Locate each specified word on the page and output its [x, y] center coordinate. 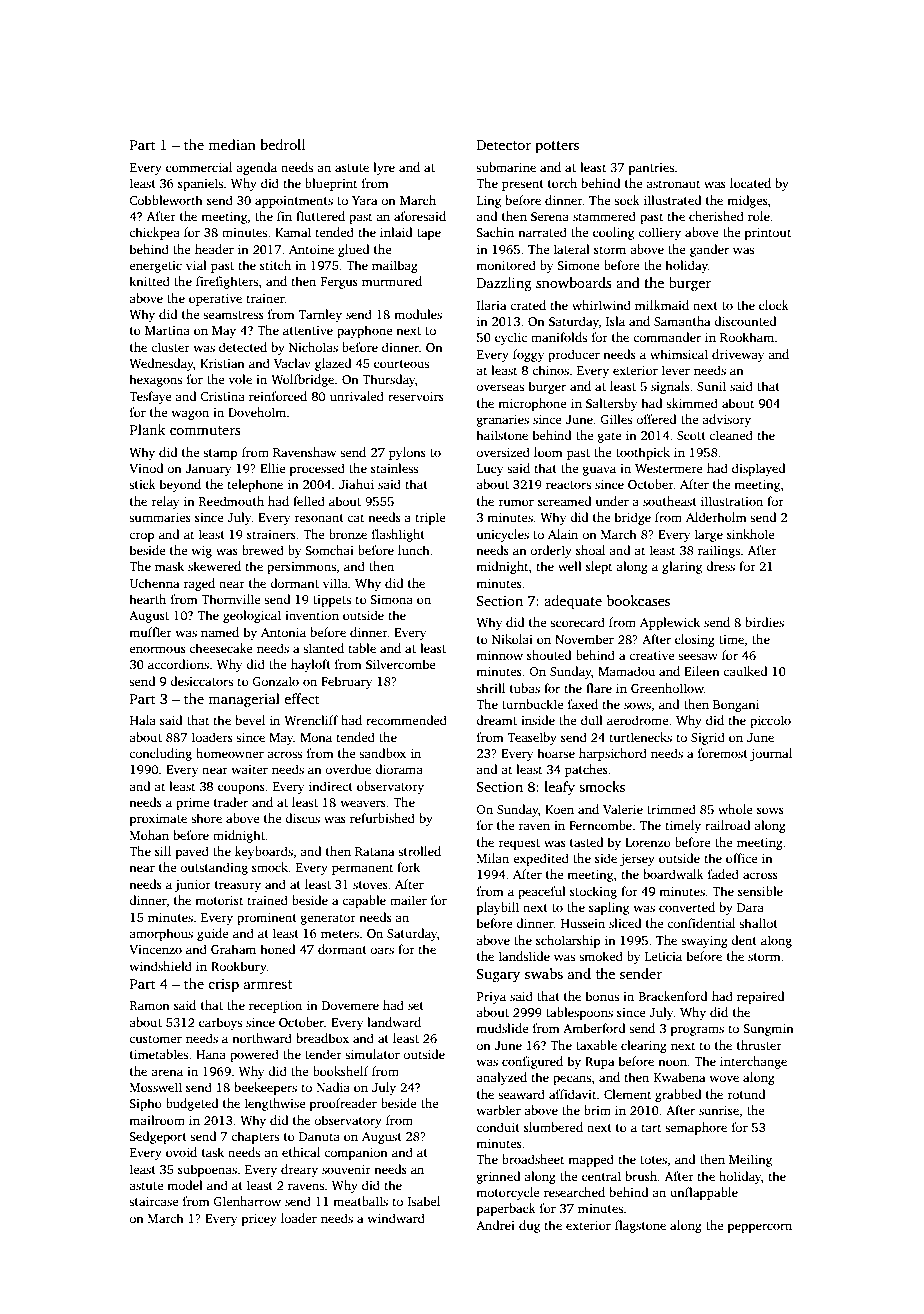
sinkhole [751, 534]
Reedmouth [231, 501]
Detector [504, 145]
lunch [414, 550]
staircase [154, 1201]
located [750, 183]
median [232, 144]
